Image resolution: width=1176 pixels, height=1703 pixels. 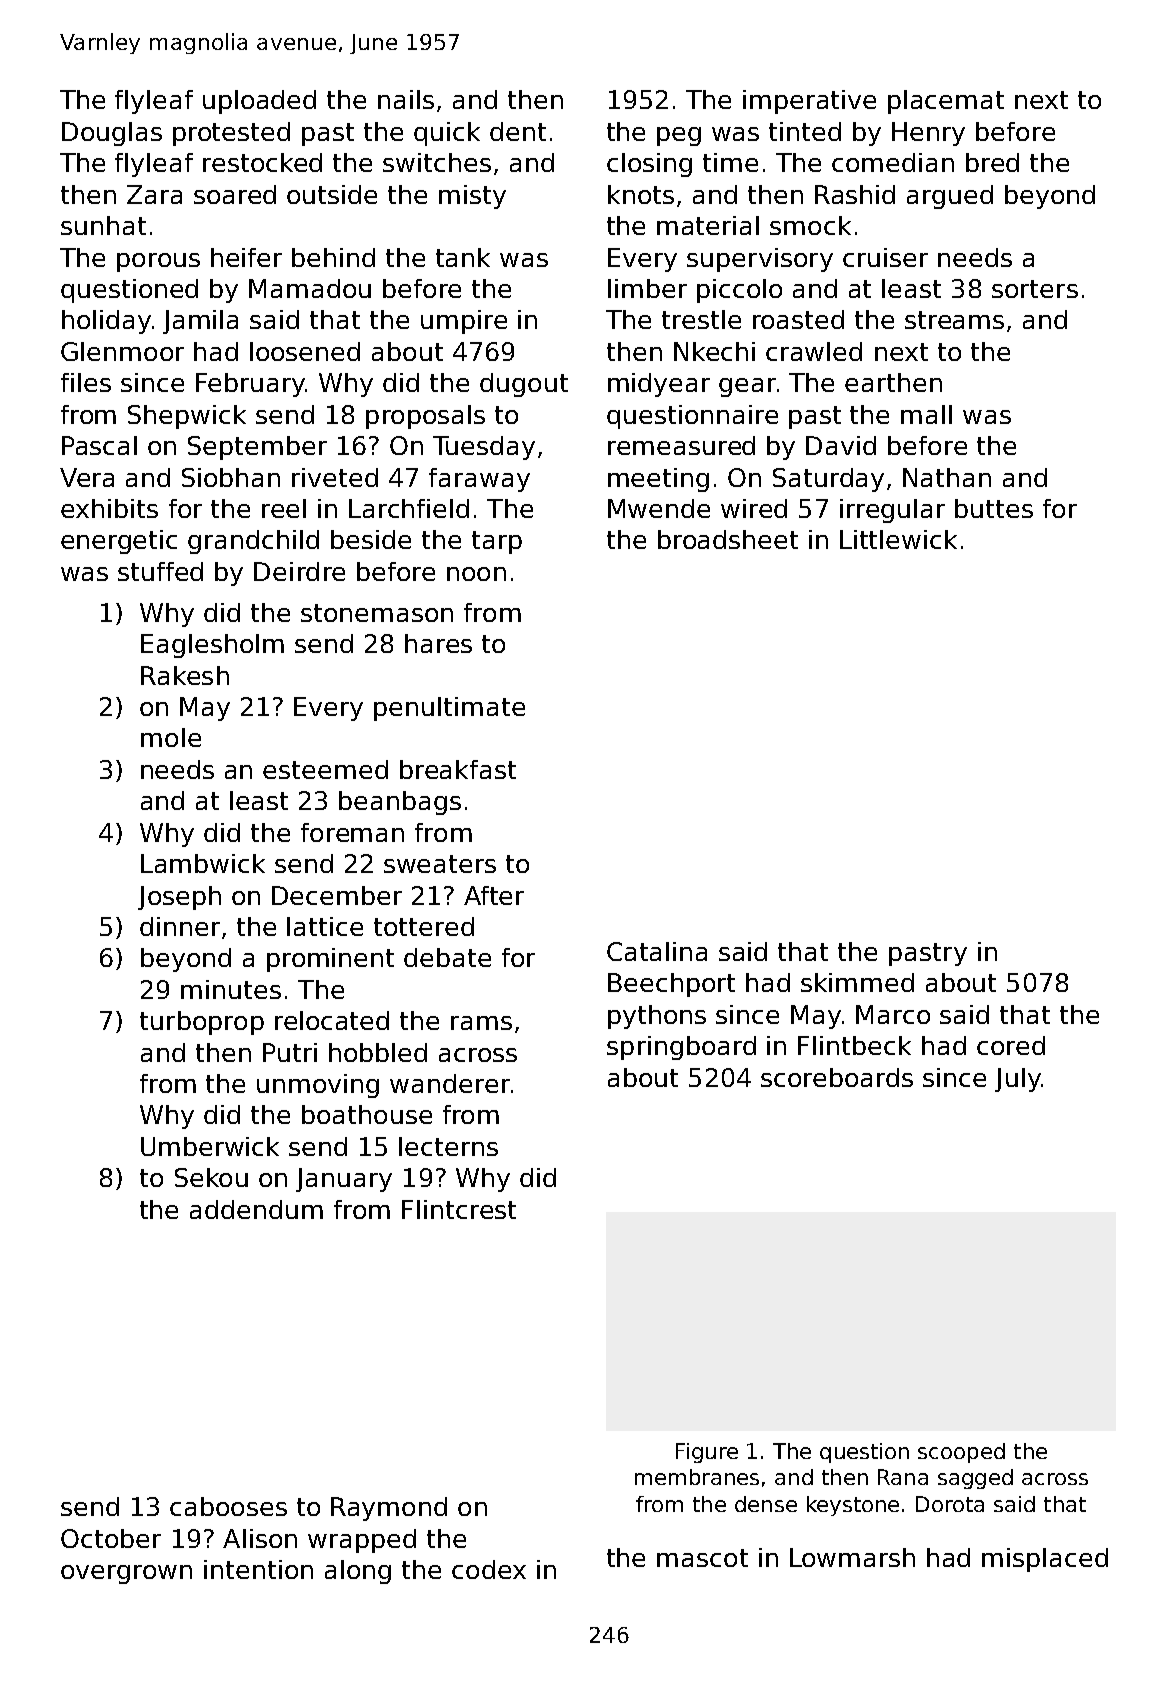 I want to click on Flintcrest, so click(x=459, y=1209).
